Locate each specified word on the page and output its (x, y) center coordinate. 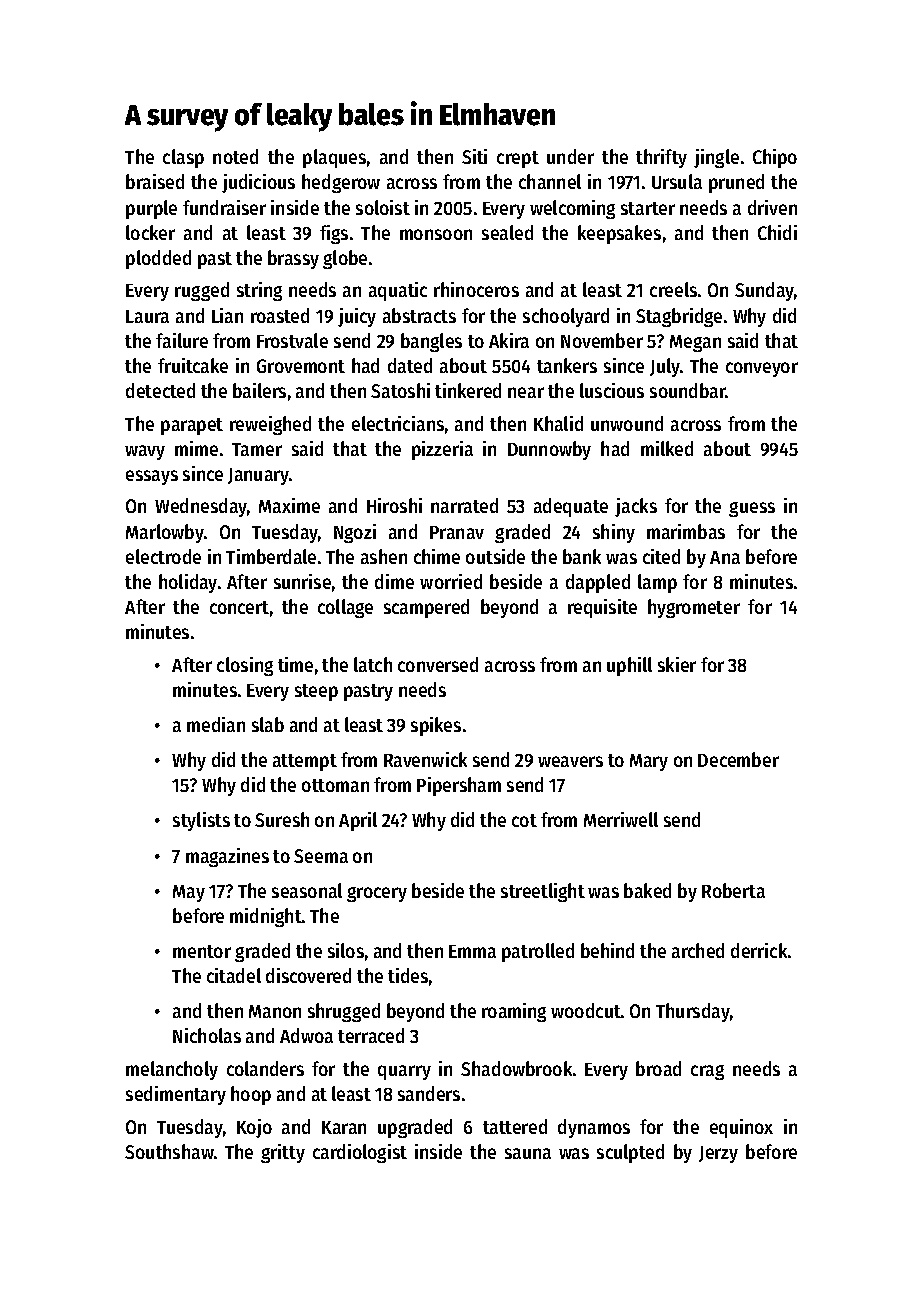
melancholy (172, 1070)
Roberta (733, 890)
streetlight (543, 892)
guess (752, 509)
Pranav (457, 532)
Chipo (775, 158)
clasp (183, 158)
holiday (188, 583)
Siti (474, 156)
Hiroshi (394, 505)
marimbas (686, 531)
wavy (145, 452)
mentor (202, 951)
